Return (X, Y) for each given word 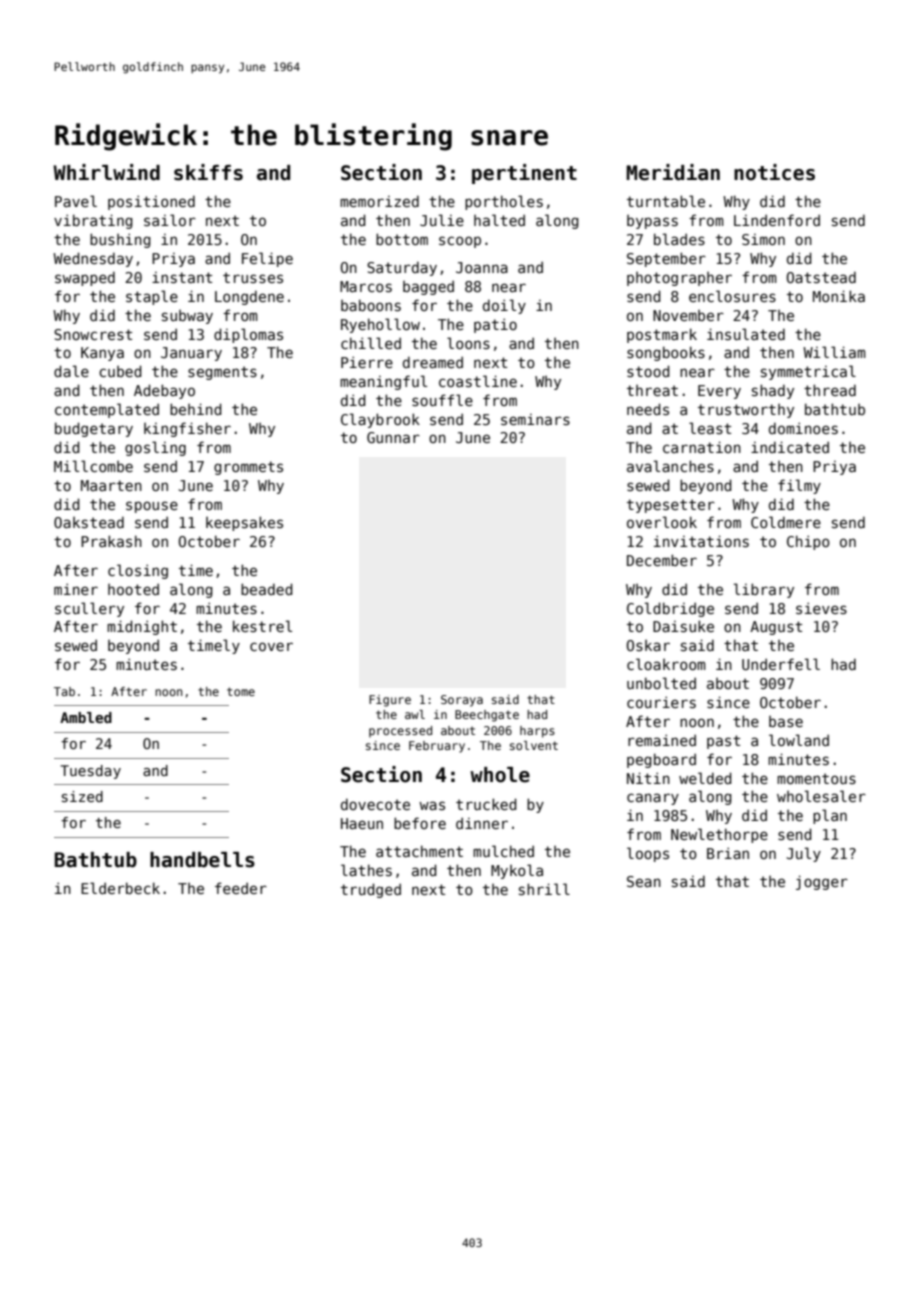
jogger (822, 882)
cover (271, 646)
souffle (442, 400)
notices (774, 172)
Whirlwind (106, 172)
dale (71, 371)
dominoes (803, 428)
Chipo (808, 542)
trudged (371, 890)
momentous (816, 778)
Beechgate (487, 716)
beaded (267, 589)
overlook (662, 522)
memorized (379, 201)
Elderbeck (120, 888)
